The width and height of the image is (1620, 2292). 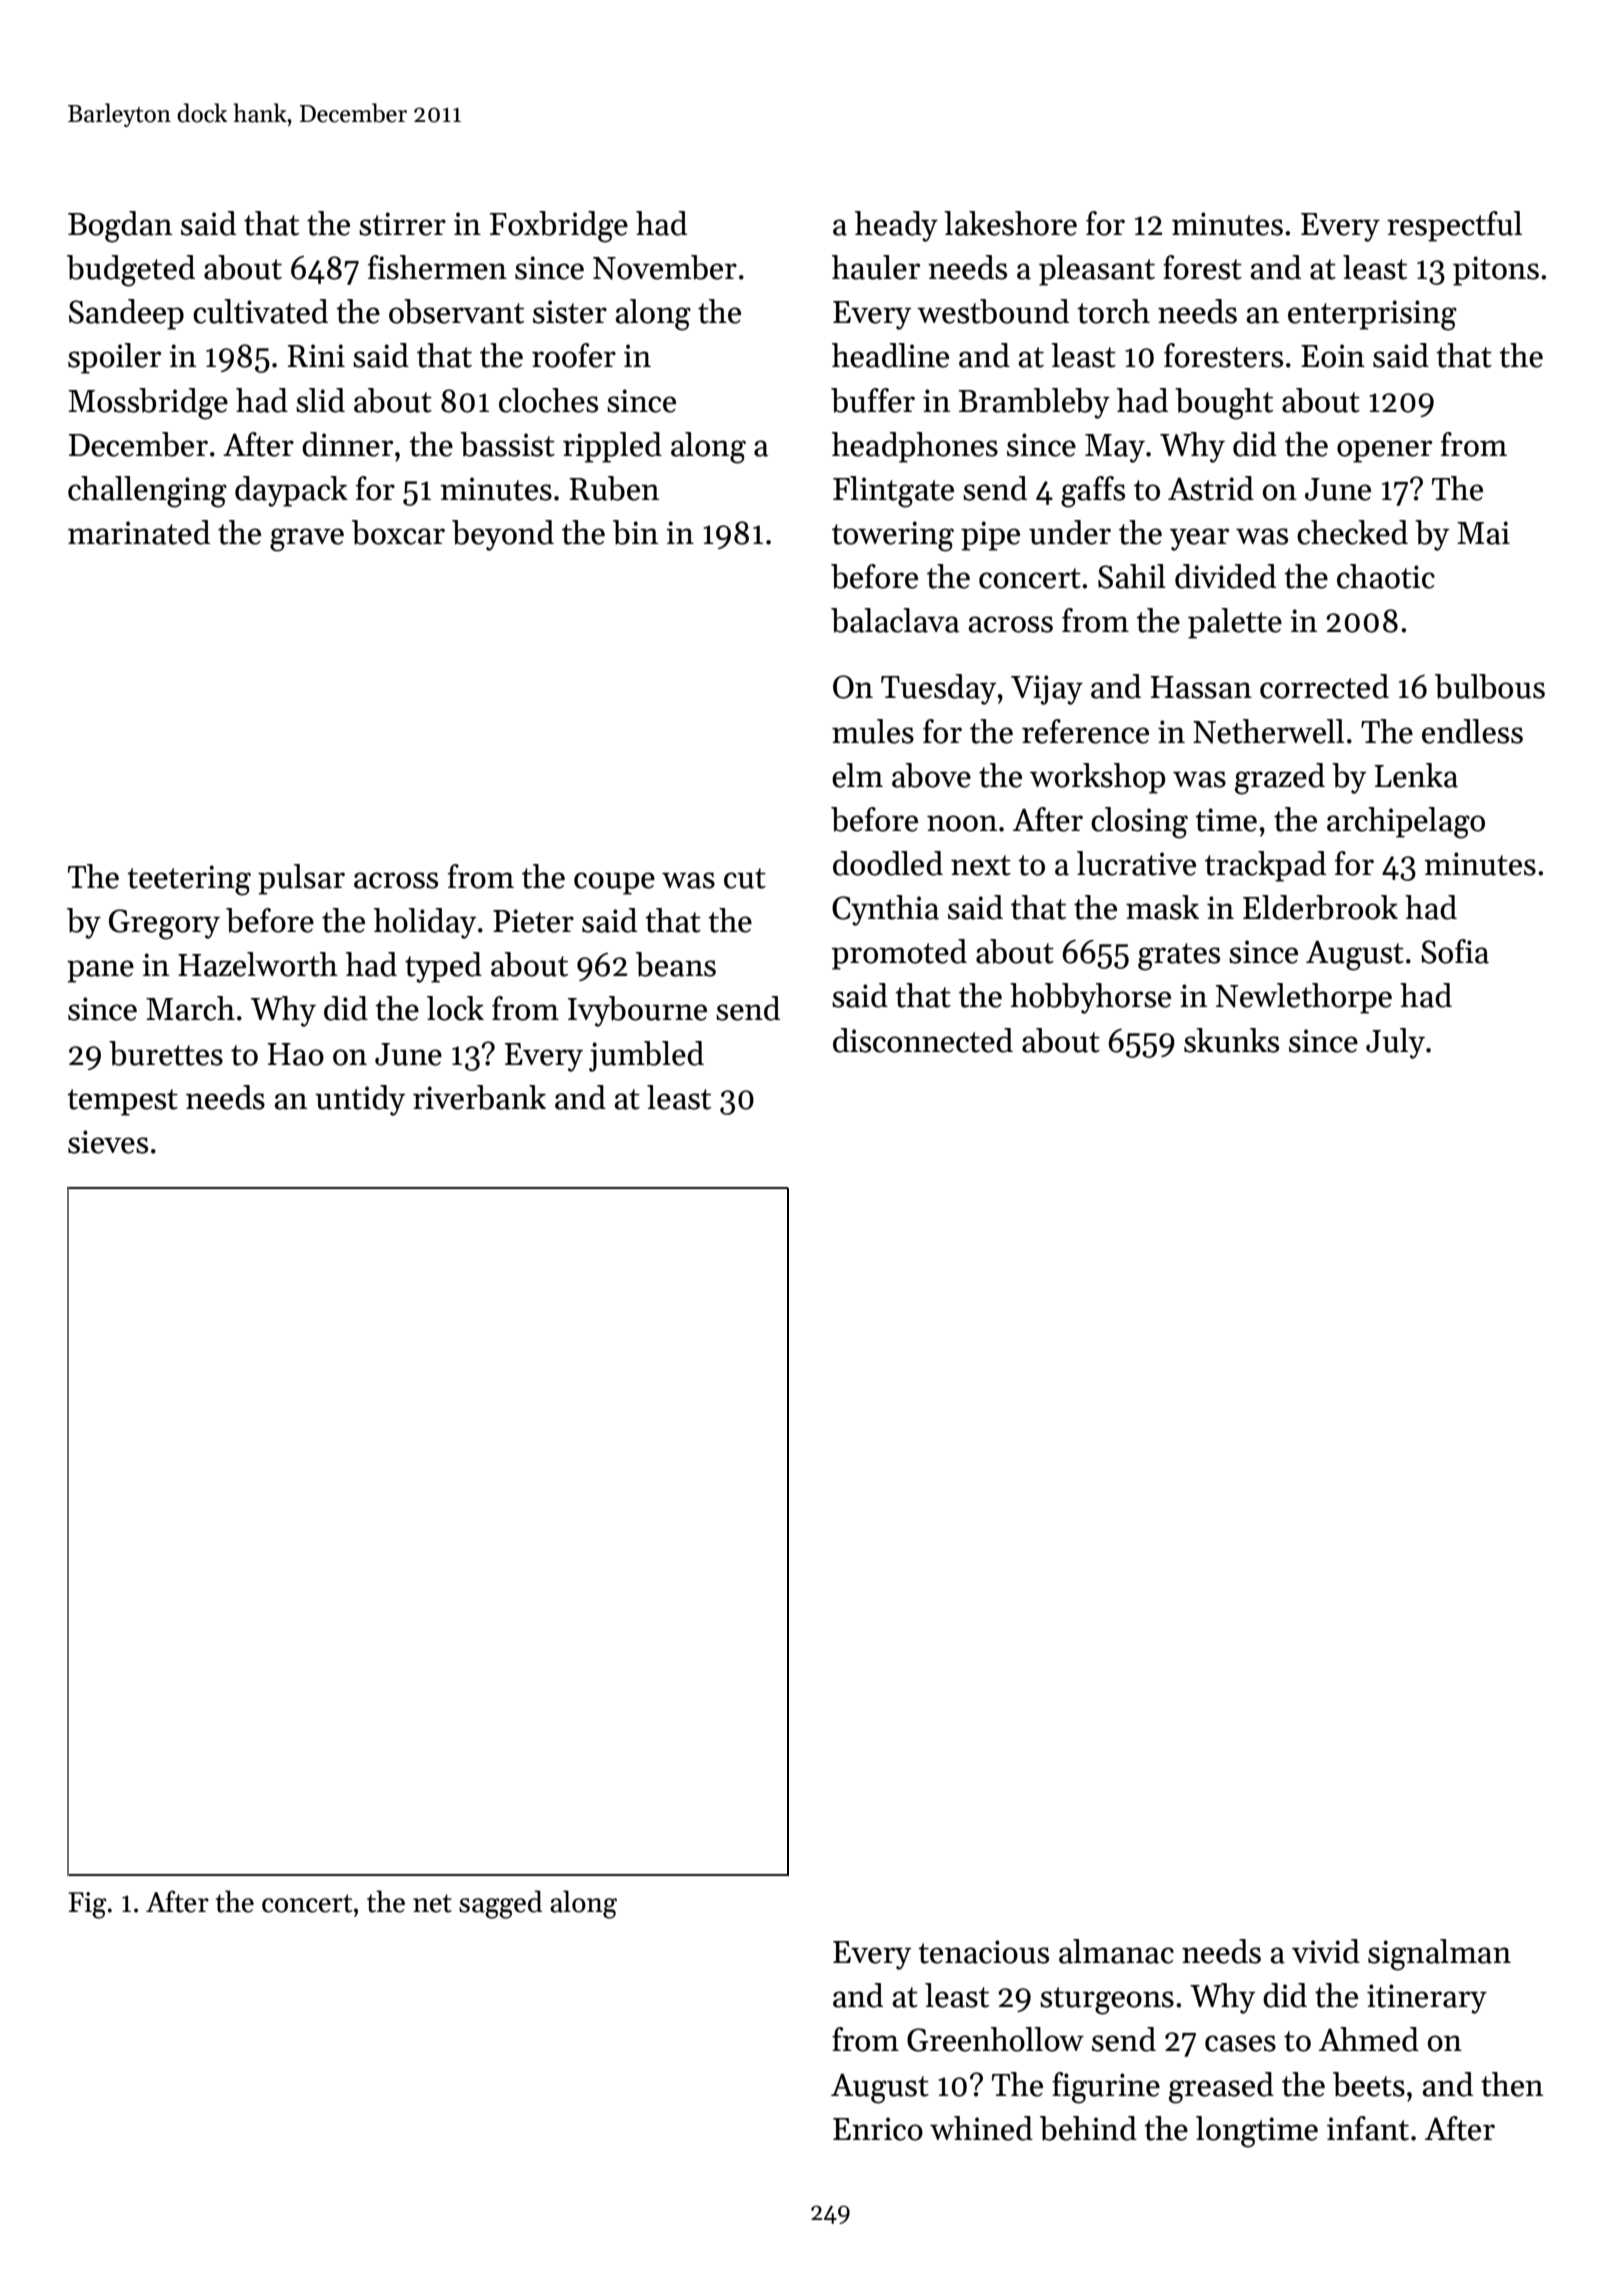 What do you see at coordinates (1231, 1040) in the image?
I see `skunks` at bounding box center [1231, 1040].
